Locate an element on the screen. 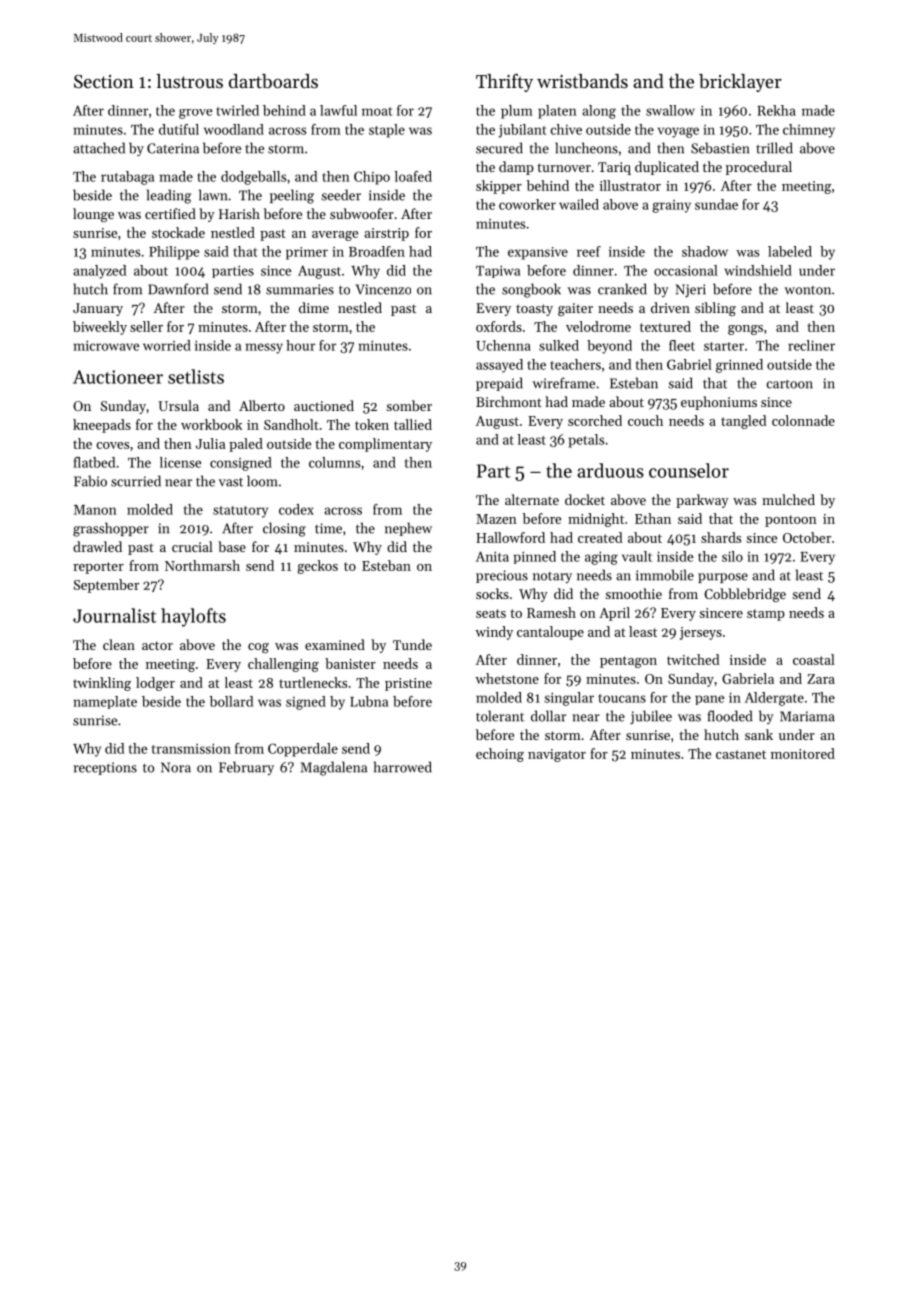 Image resolution: width=908 pixels, height=1316 pixels. columns is located at coordinates (334, 462).
